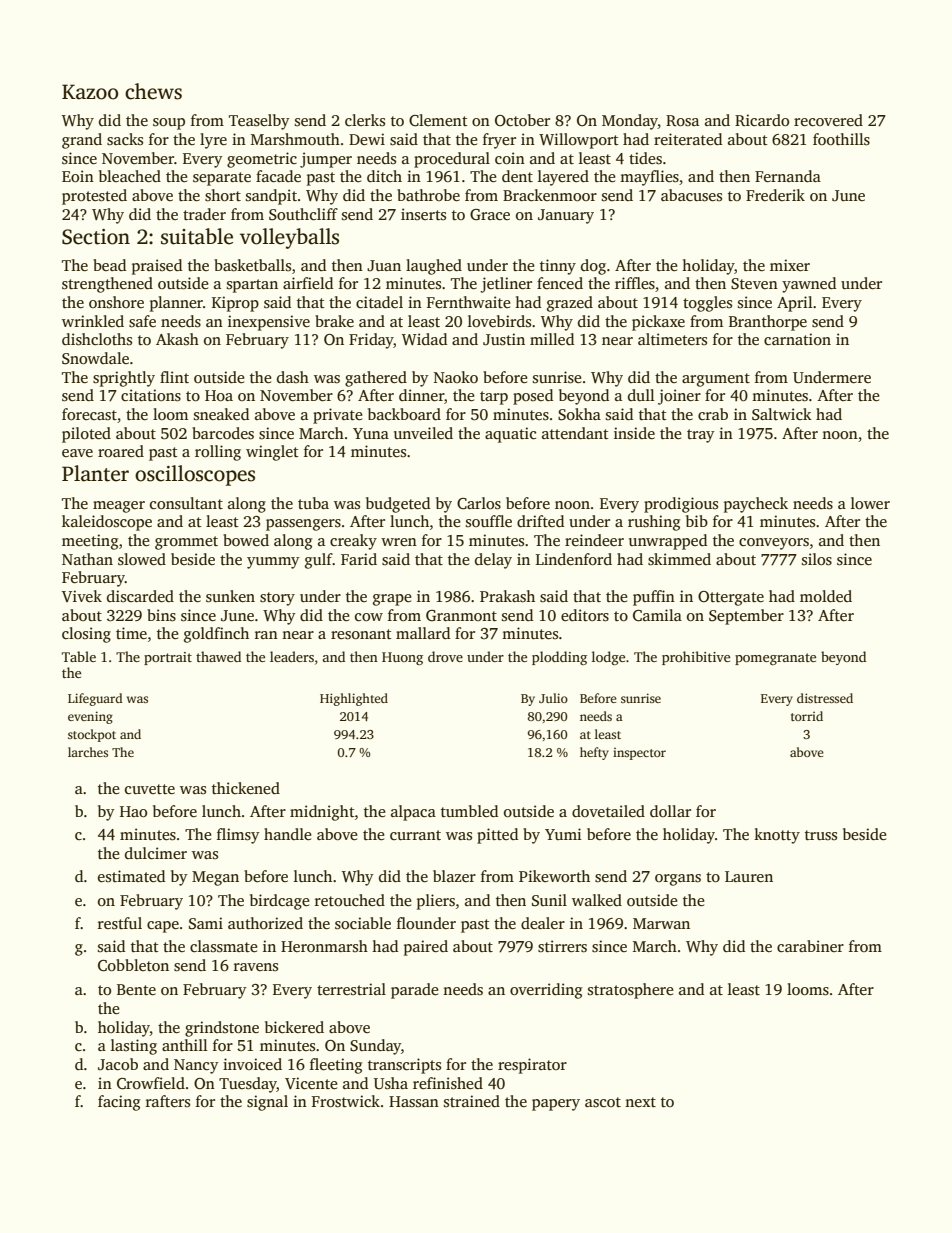 The width and height of the screenshot is (952, 1233). What do you see at coordinates (594, 753) in the screenshot?
I see `hefty` at bounding box center [594, 753].
